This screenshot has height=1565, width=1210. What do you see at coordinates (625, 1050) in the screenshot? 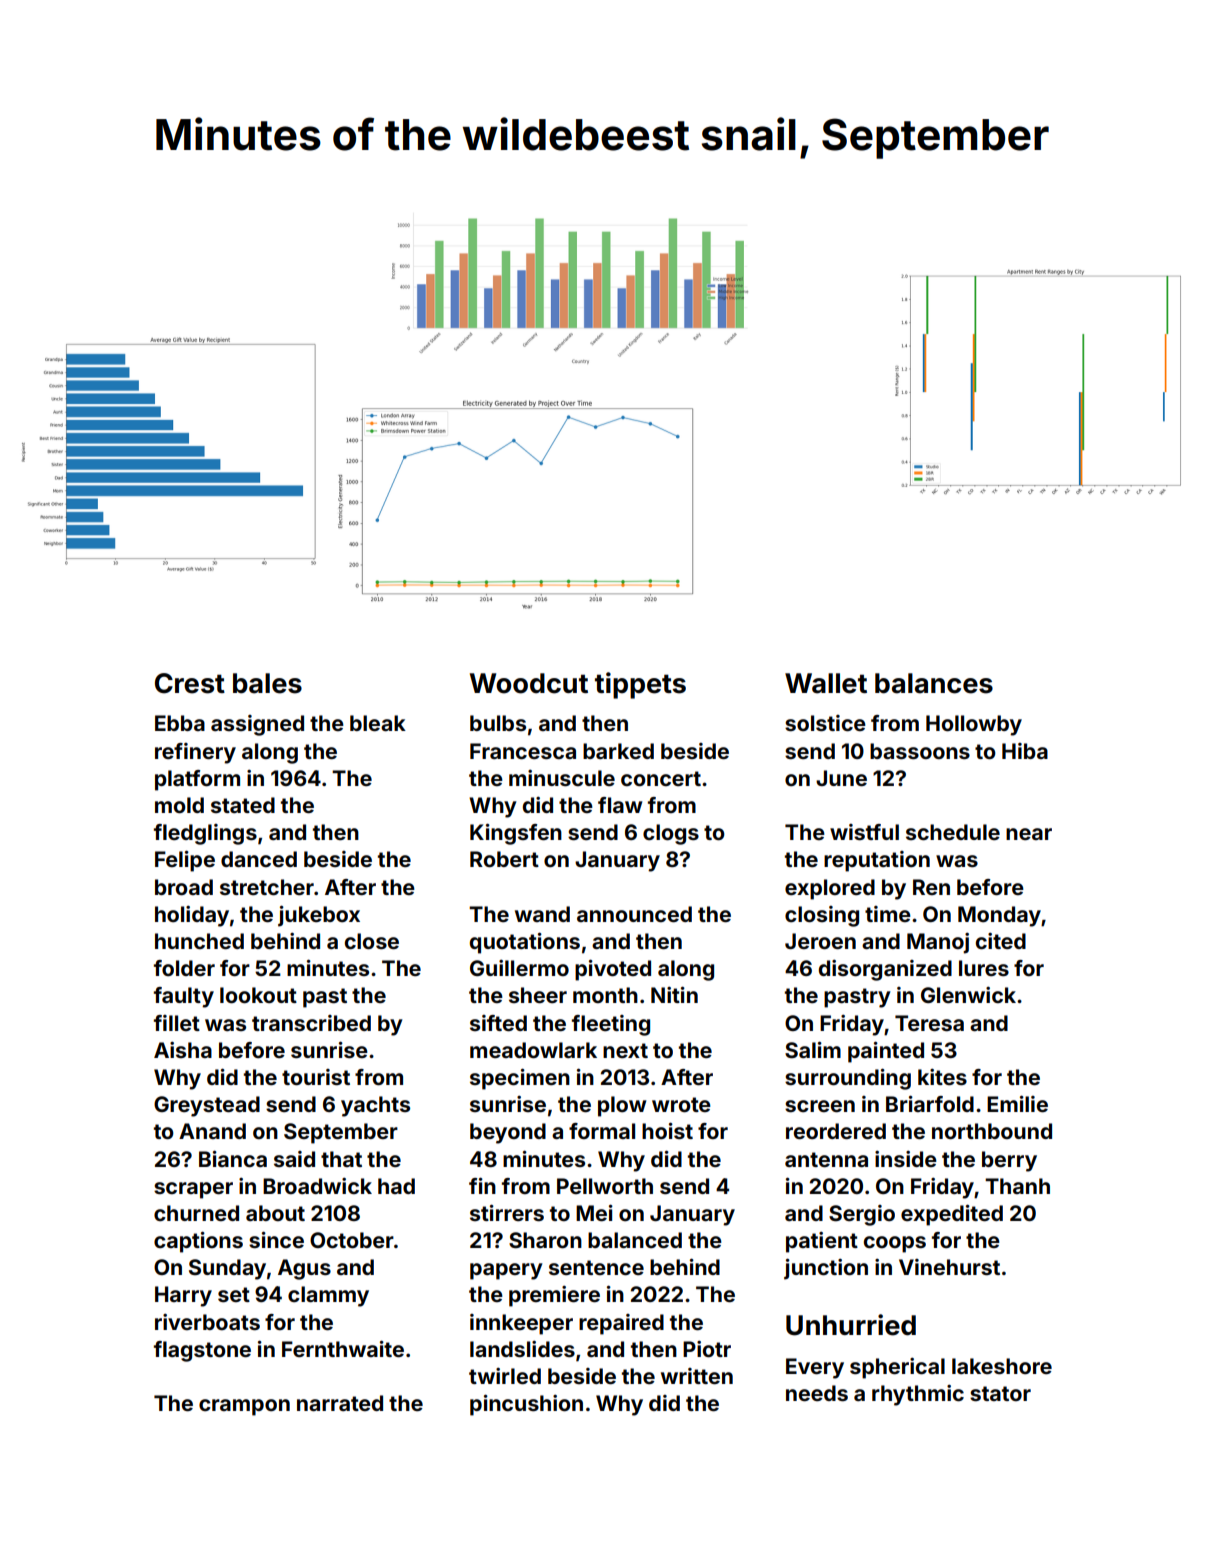
I see `next` at bounding box center [625, 1050].
